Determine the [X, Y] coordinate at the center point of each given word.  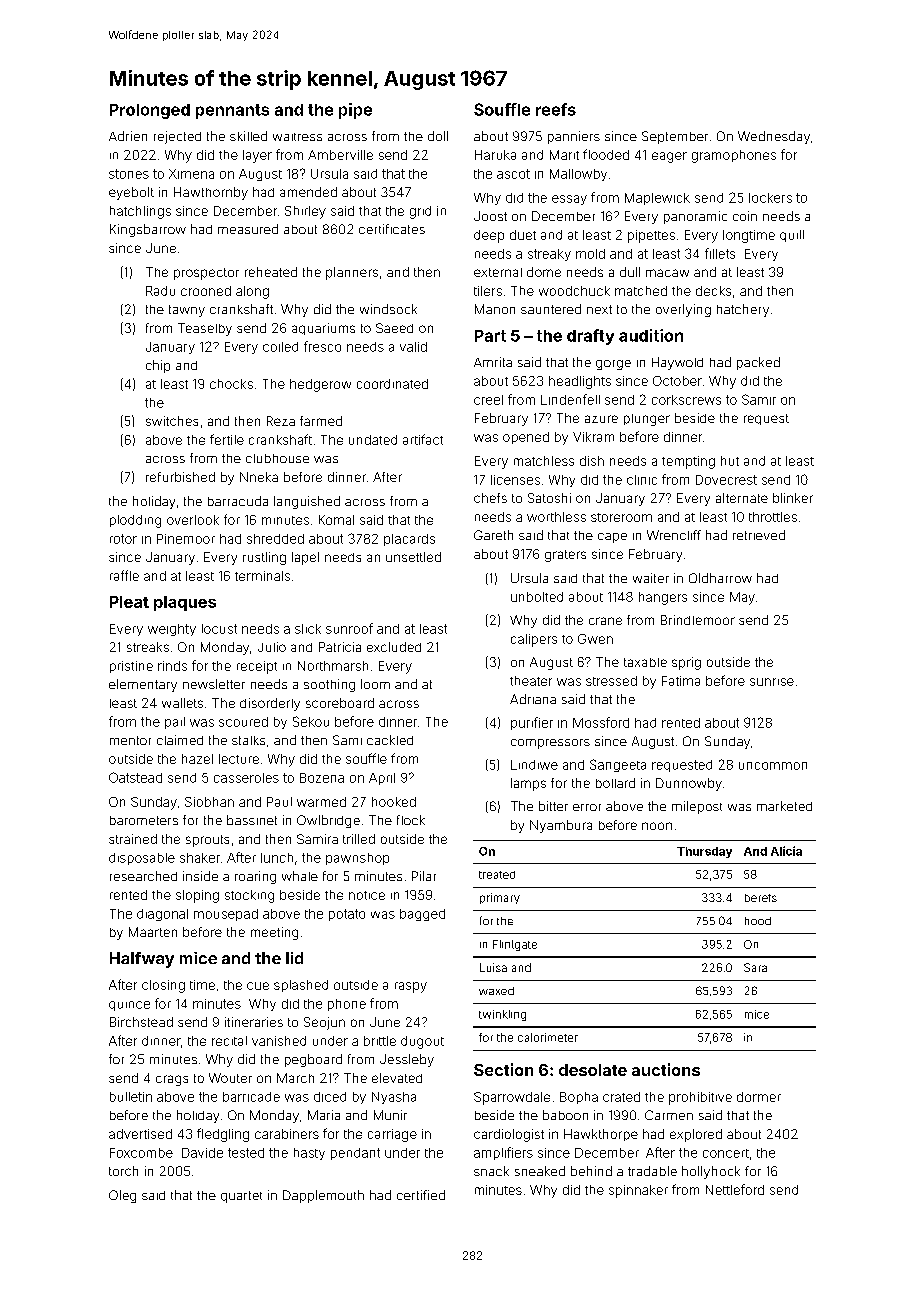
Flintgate [515, 945]
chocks [231, 384]
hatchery [743, 310]
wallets [182, 703]
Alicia [786, 851]
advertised [140, 1134]
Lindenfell [570, 399]
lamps [528, 784]
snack [491, 1171]
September [675, 137]
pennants [232, 111]
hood [758, 921]
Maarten [153, 932]
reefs [556, 109]
